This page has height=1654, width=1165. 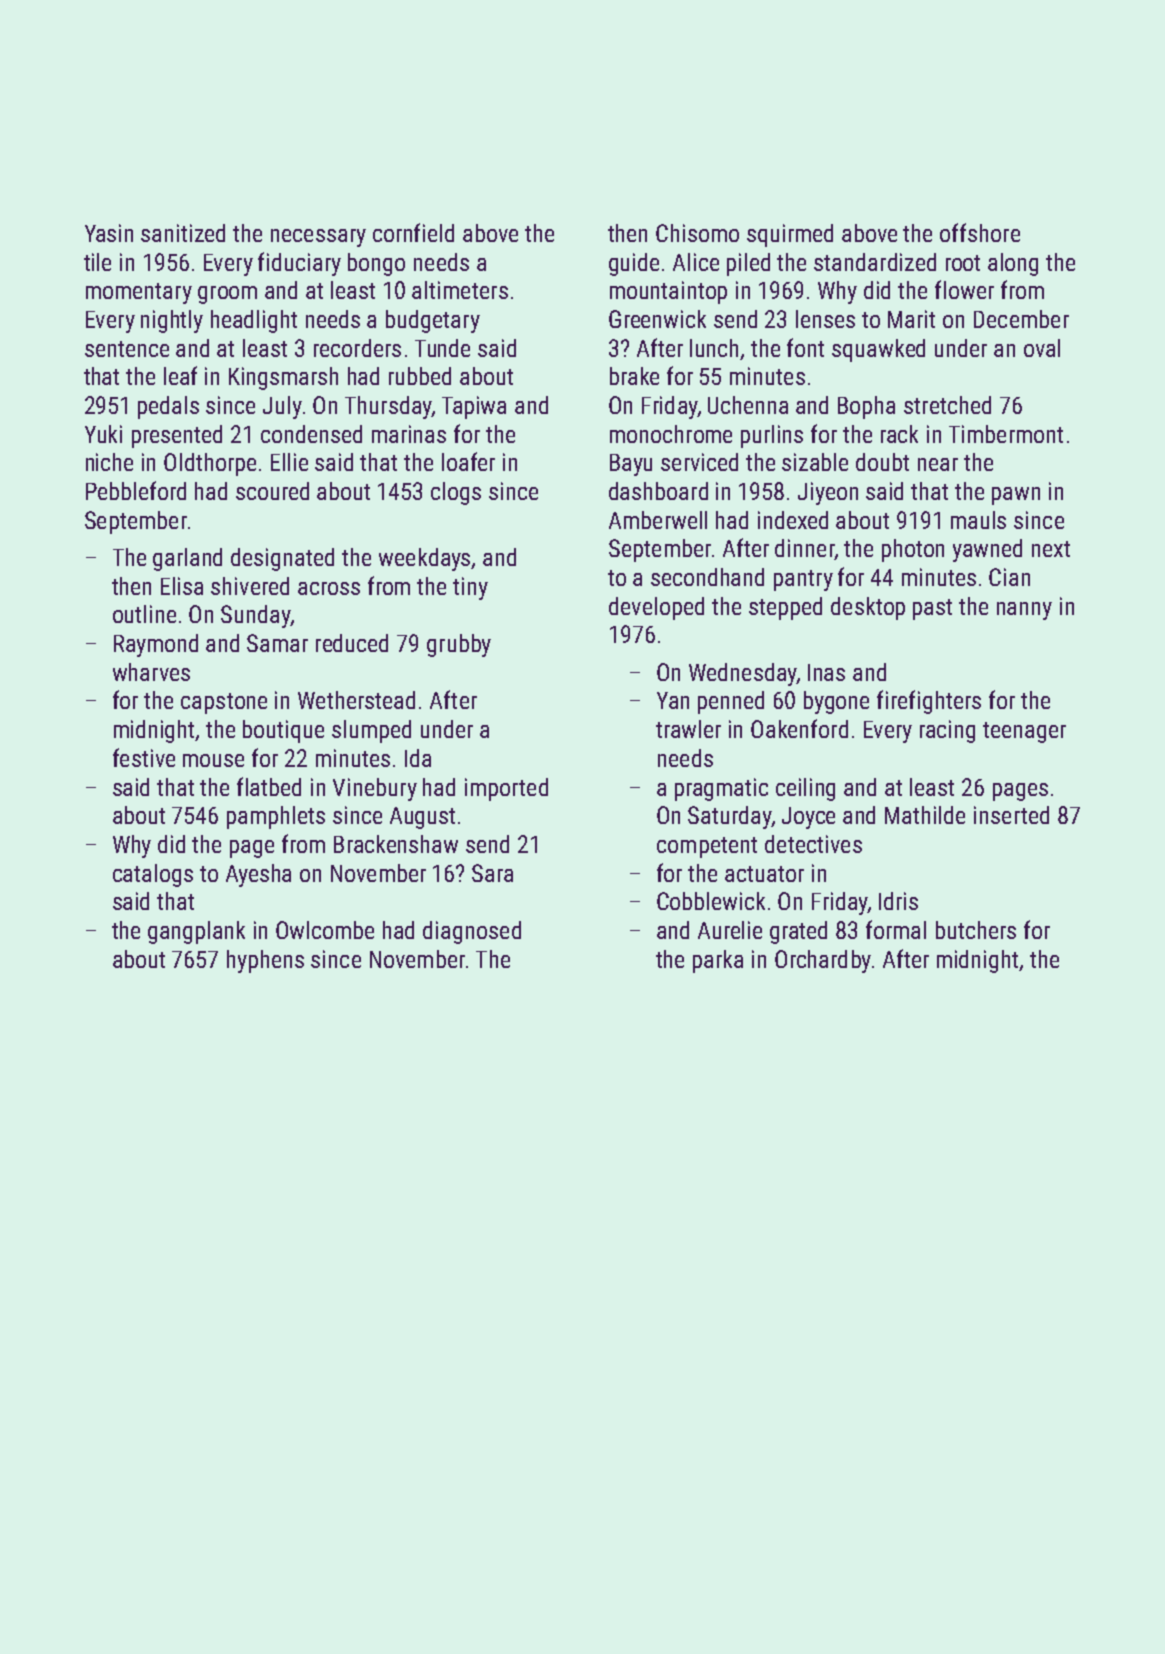 What do you see at coordinates (299, 264) in the page?
I see `fiduciary` at bounding box center [299, 264].
